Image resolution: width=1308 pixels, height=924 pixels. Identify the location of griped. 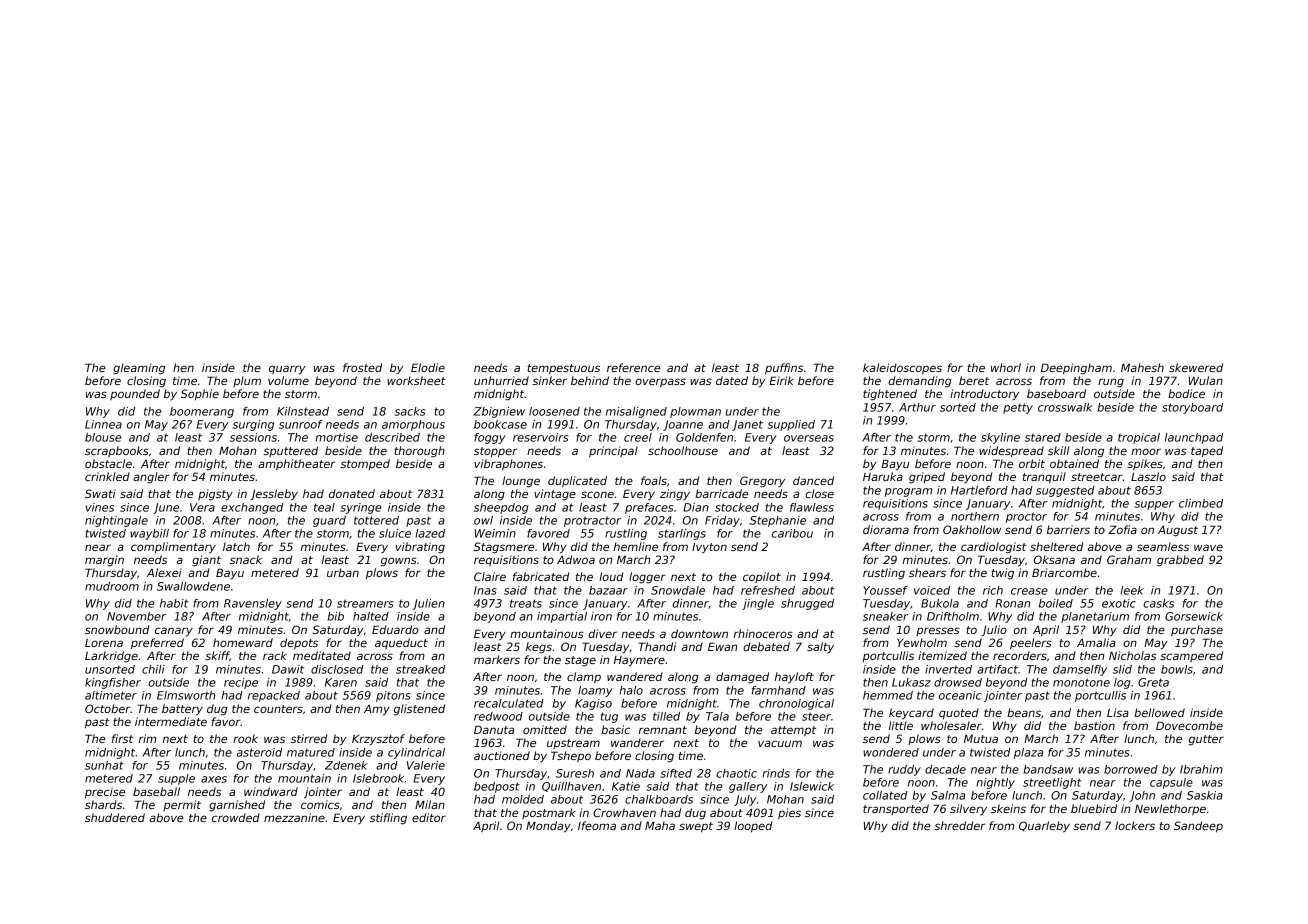
(927, 478).
